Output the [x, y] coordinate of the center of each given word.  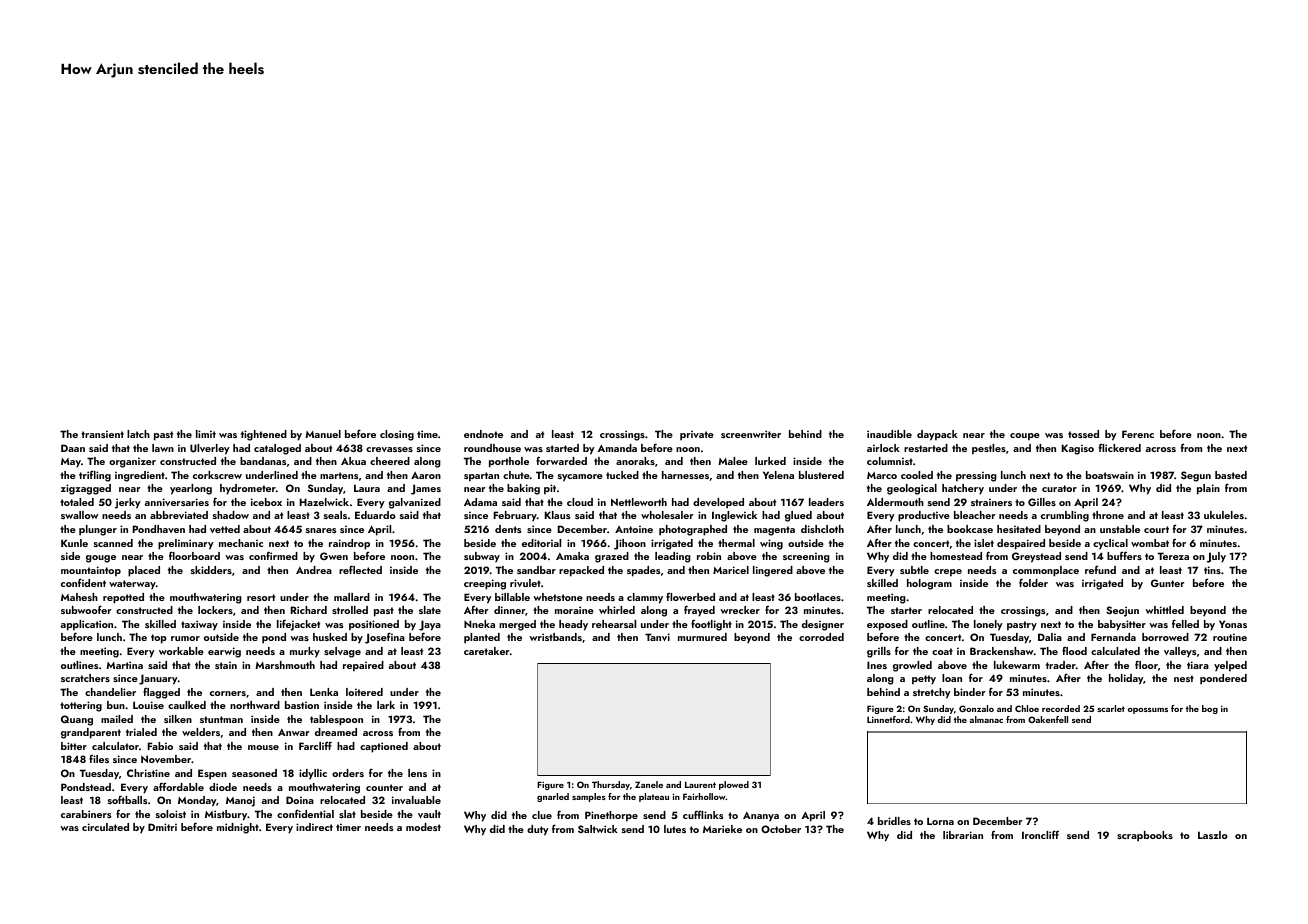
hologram [929, 584]
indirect [314, 827]
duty [538, 830]
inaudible [889, 434]
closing [397, 435]
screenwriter [751, 434]
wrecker [740, 610]
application [87, 625]
